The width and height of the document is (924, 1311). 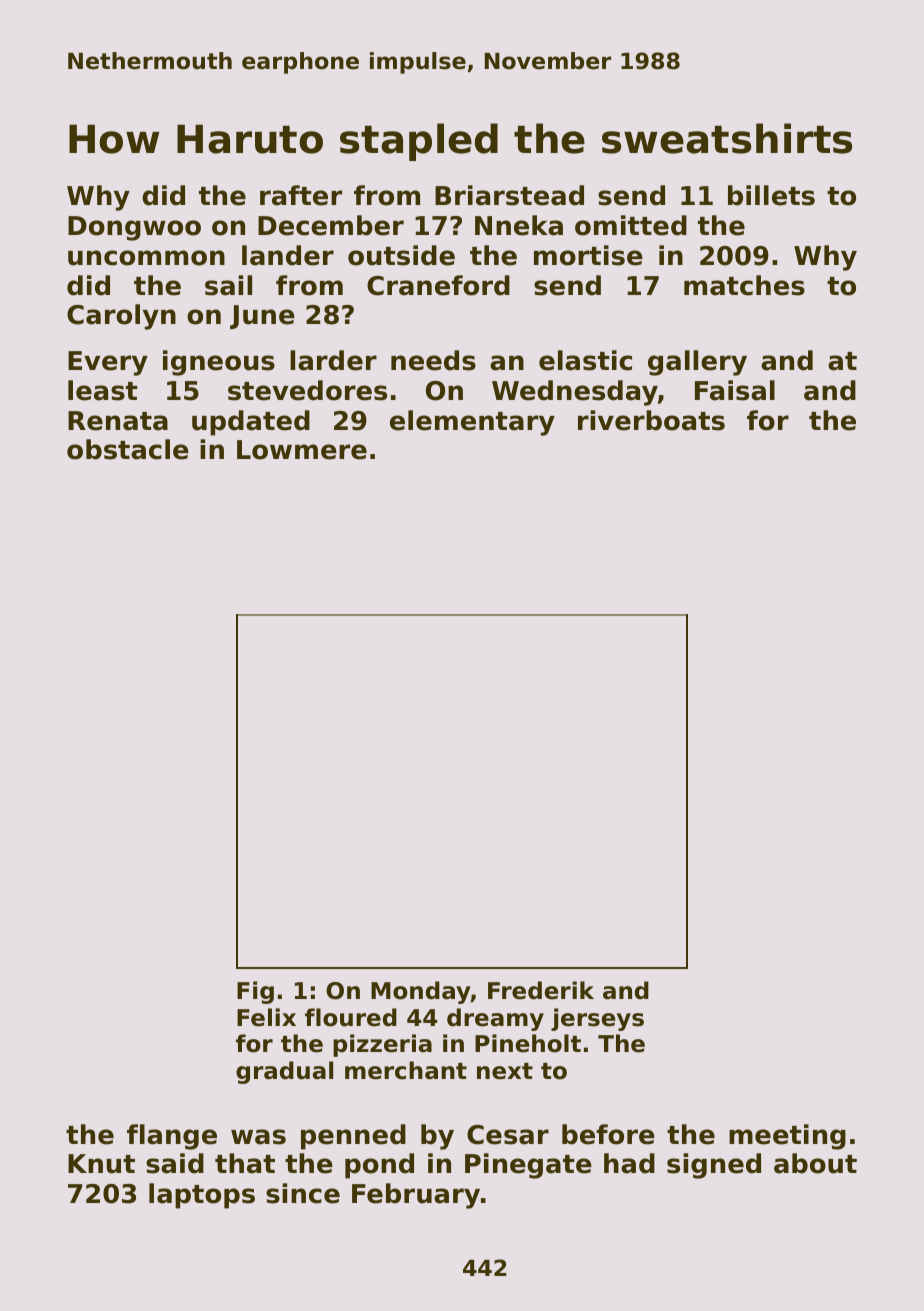 I want to click on billets, so click(x=771, y=195).
